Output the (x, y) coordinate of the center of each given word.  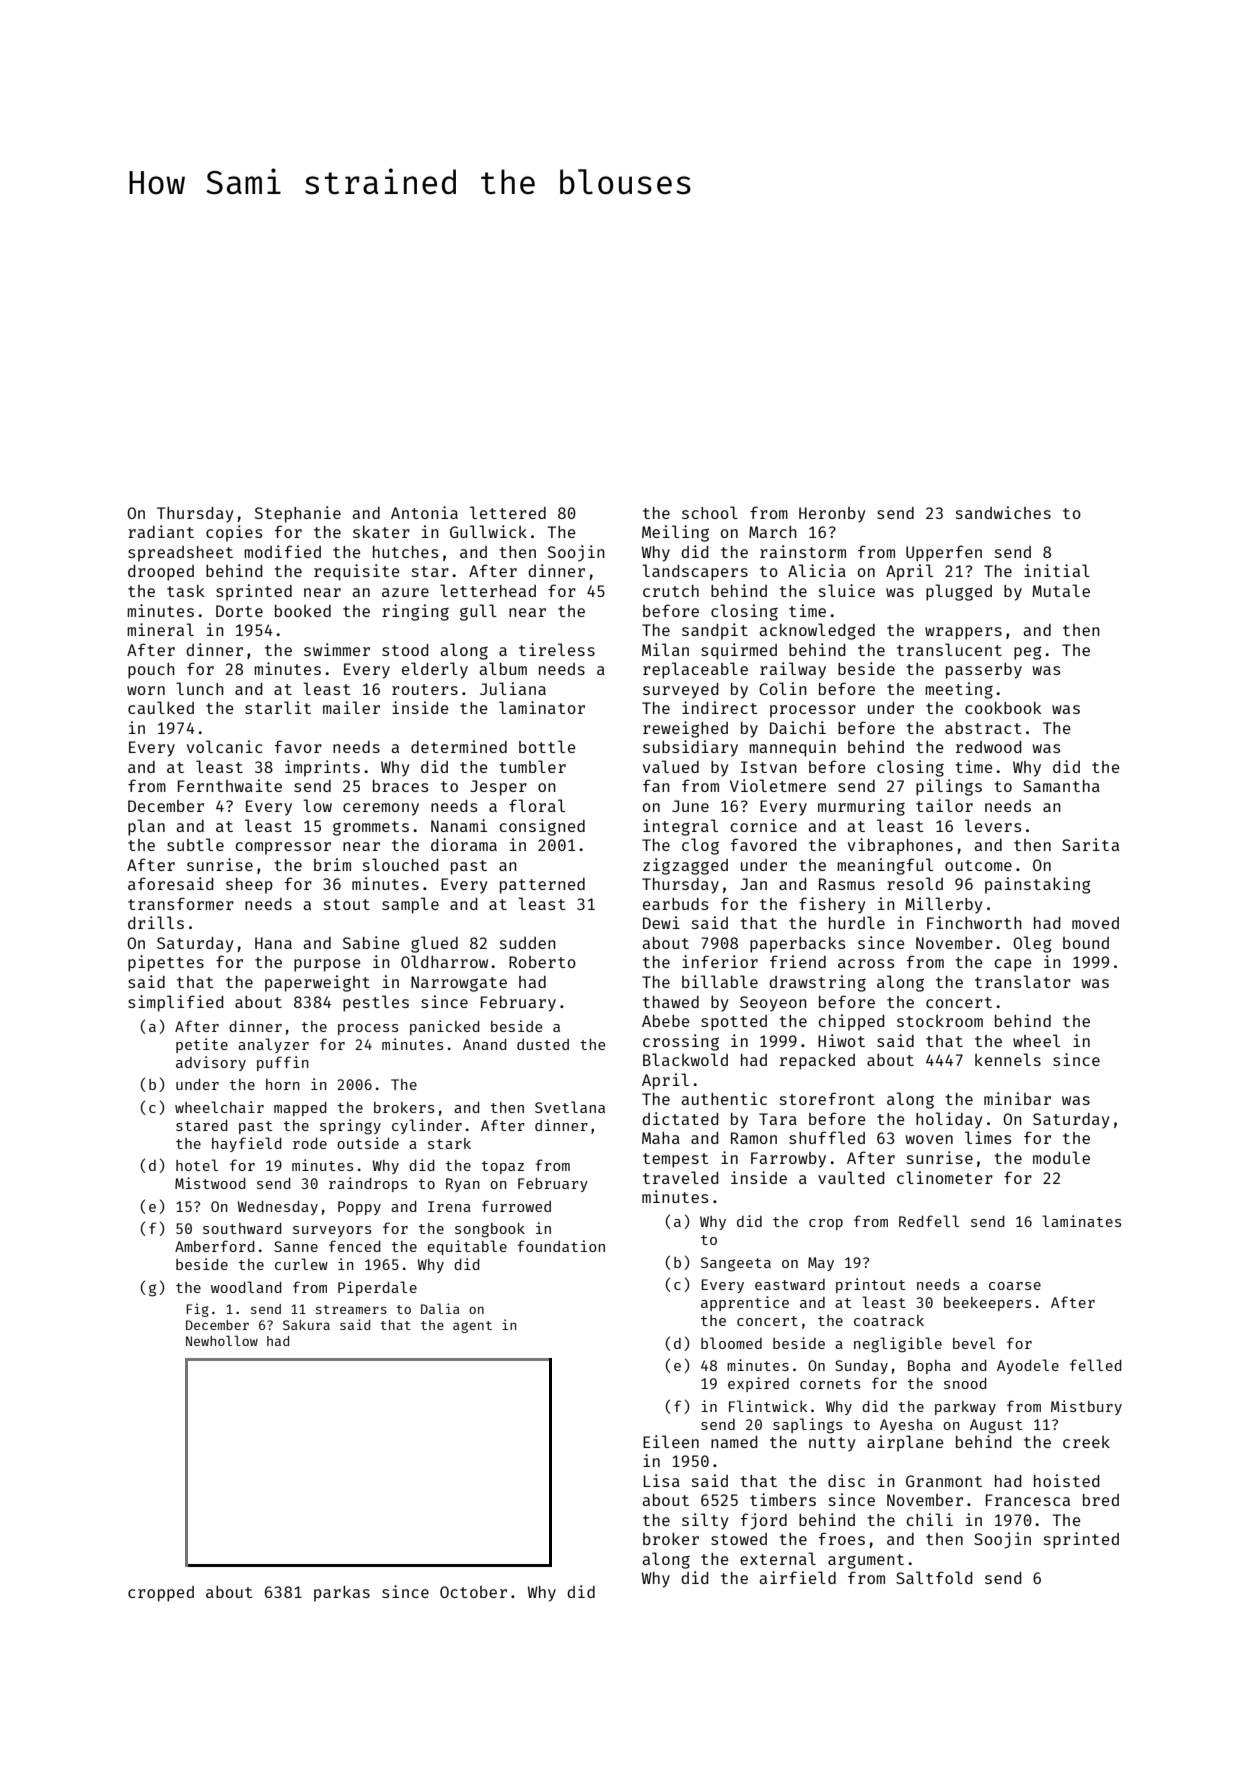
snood (965, 1383)
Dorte (239, 611)
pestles (376, 1003)
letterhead (488, 590)
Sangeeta (736, 1264)
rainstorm (803, 551)
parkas (342, 1594)
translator (1023, 981)
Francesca (1028, 1500)
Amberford (215, 1246)
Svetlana (570, 1107)
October (473, 1592)
